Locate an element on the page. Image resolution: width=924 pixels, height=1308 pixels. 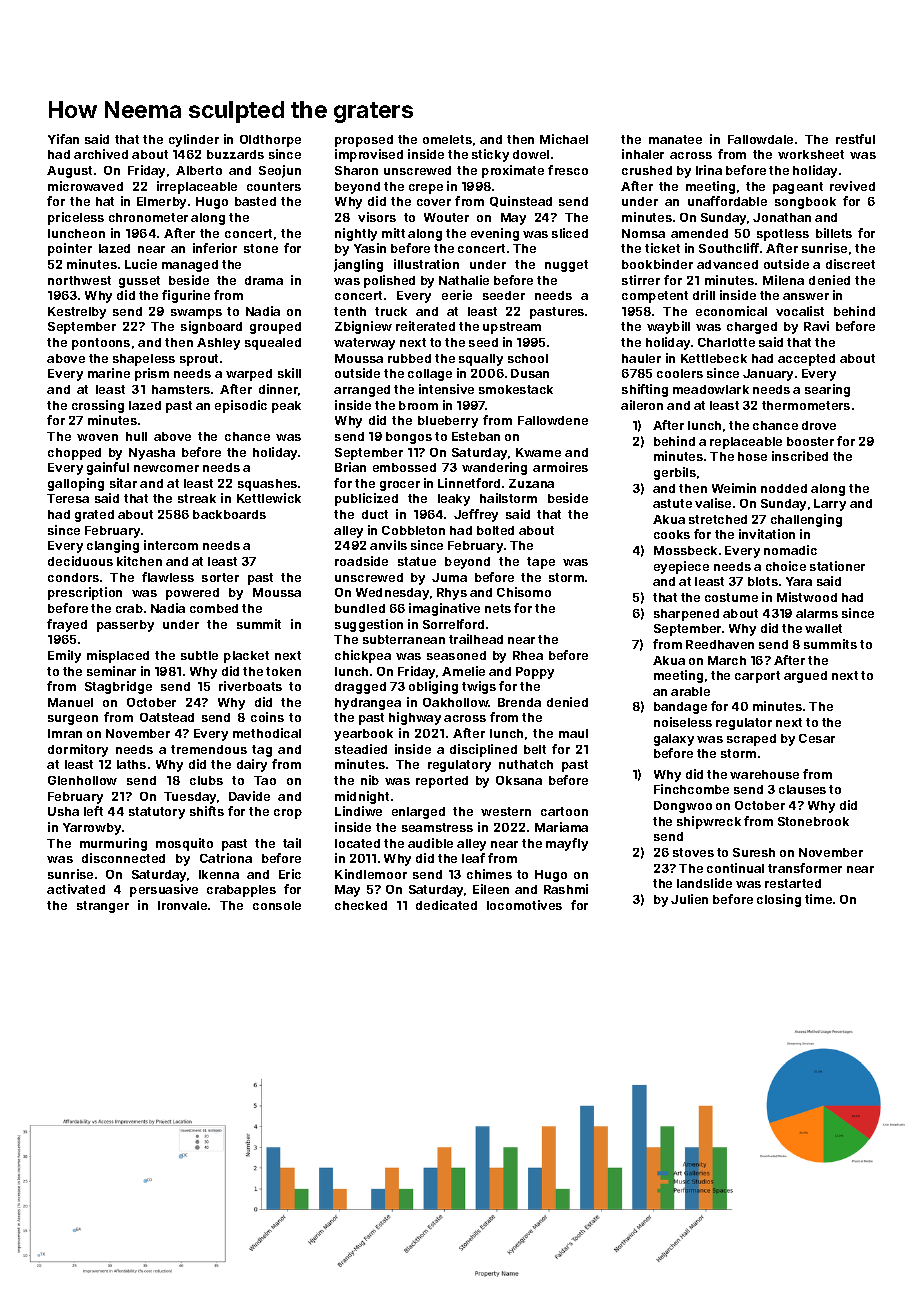
accepted is located at coordinates (806, 360).
